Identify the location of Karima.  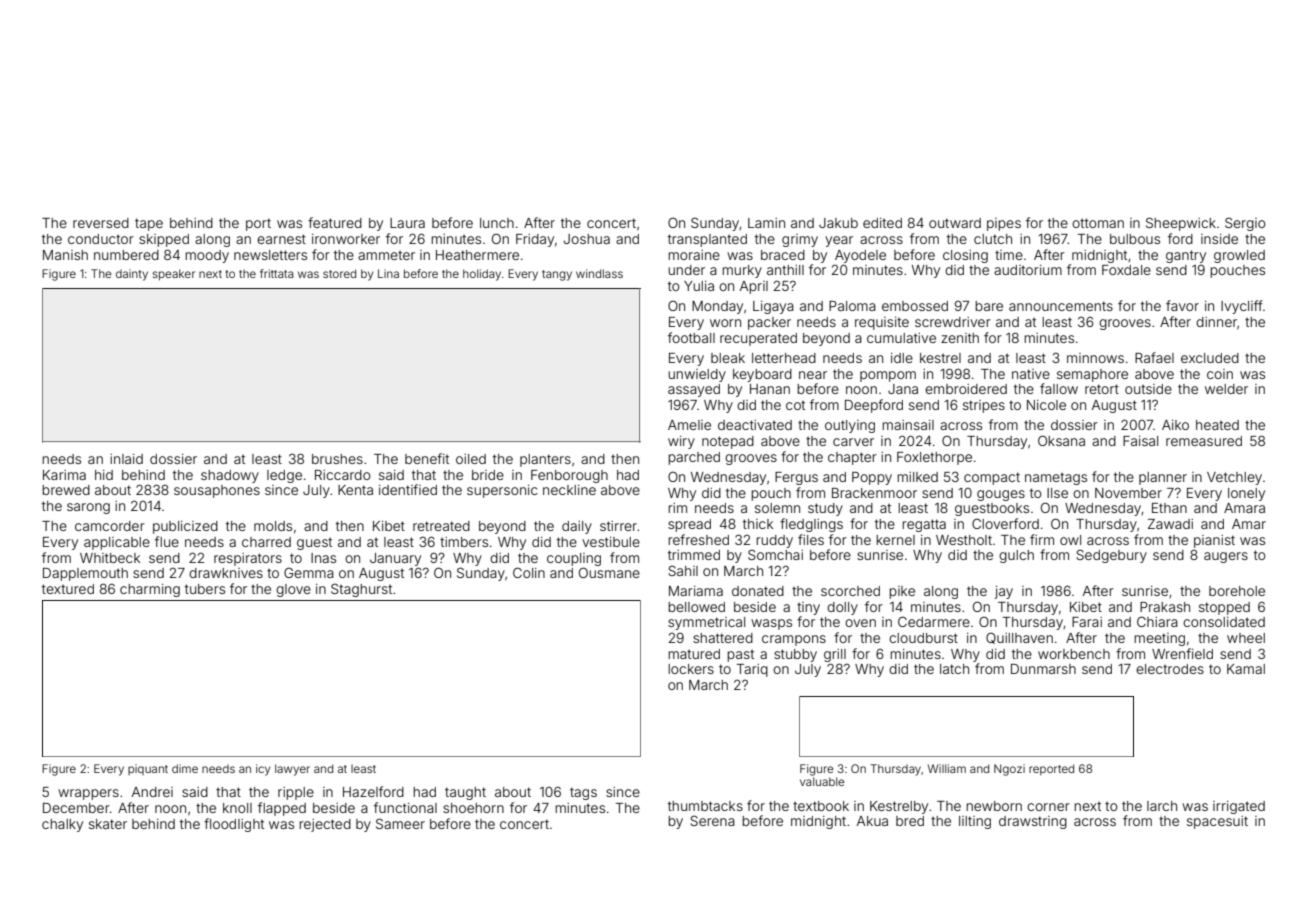
(64, 475).
